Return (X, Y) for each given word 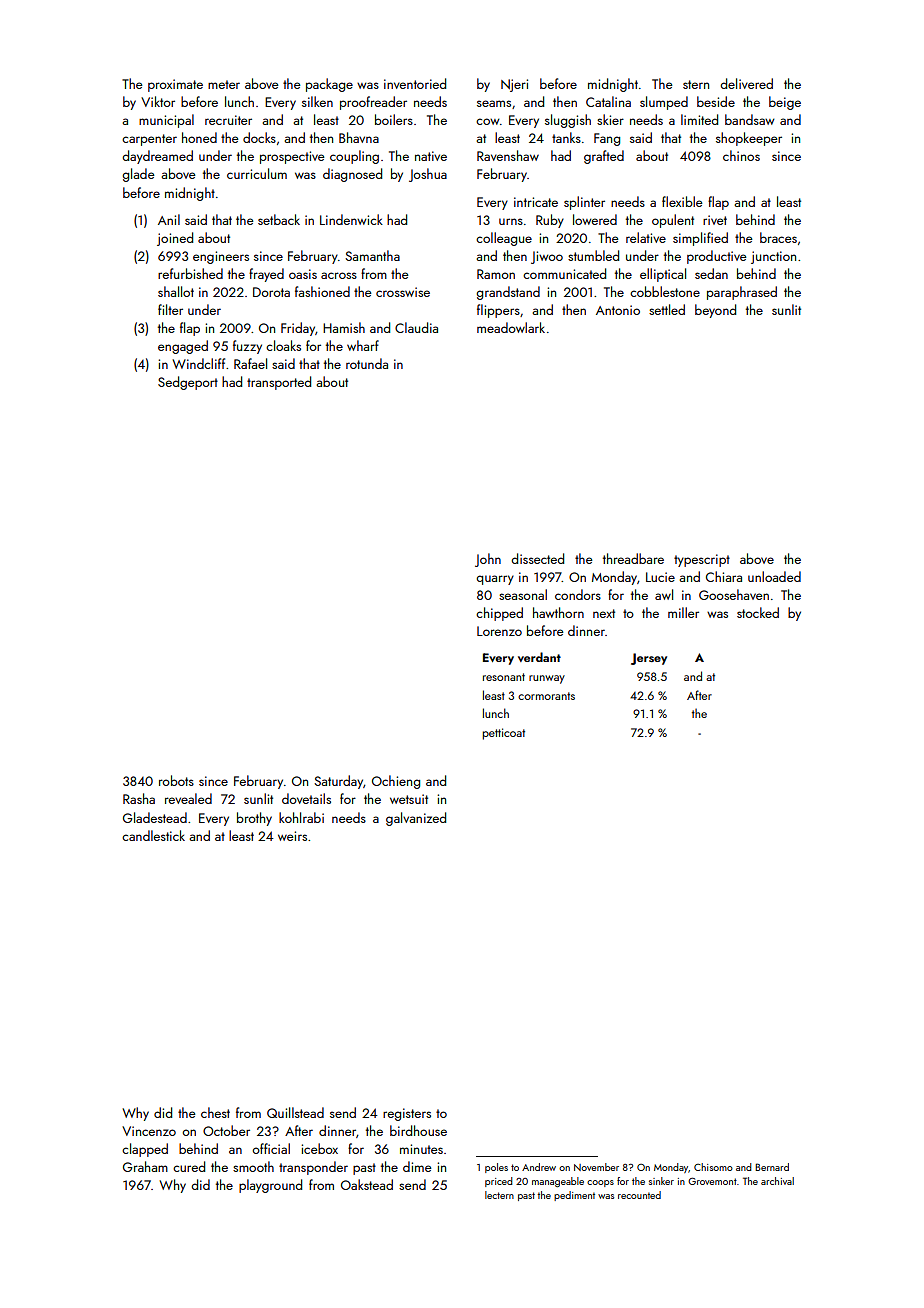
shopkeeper (749, 139)
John (488, 560)
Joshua (428, 175)
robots (176, 780)
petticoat (504, 734)
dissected (537, 558)
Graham (145, 1166)
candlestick (153, 835)
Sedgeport (188, 383)
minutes (421, 1149)
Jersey (649, 659)
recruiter (228, 120)
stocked (758, 612)
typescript (702, 560)
